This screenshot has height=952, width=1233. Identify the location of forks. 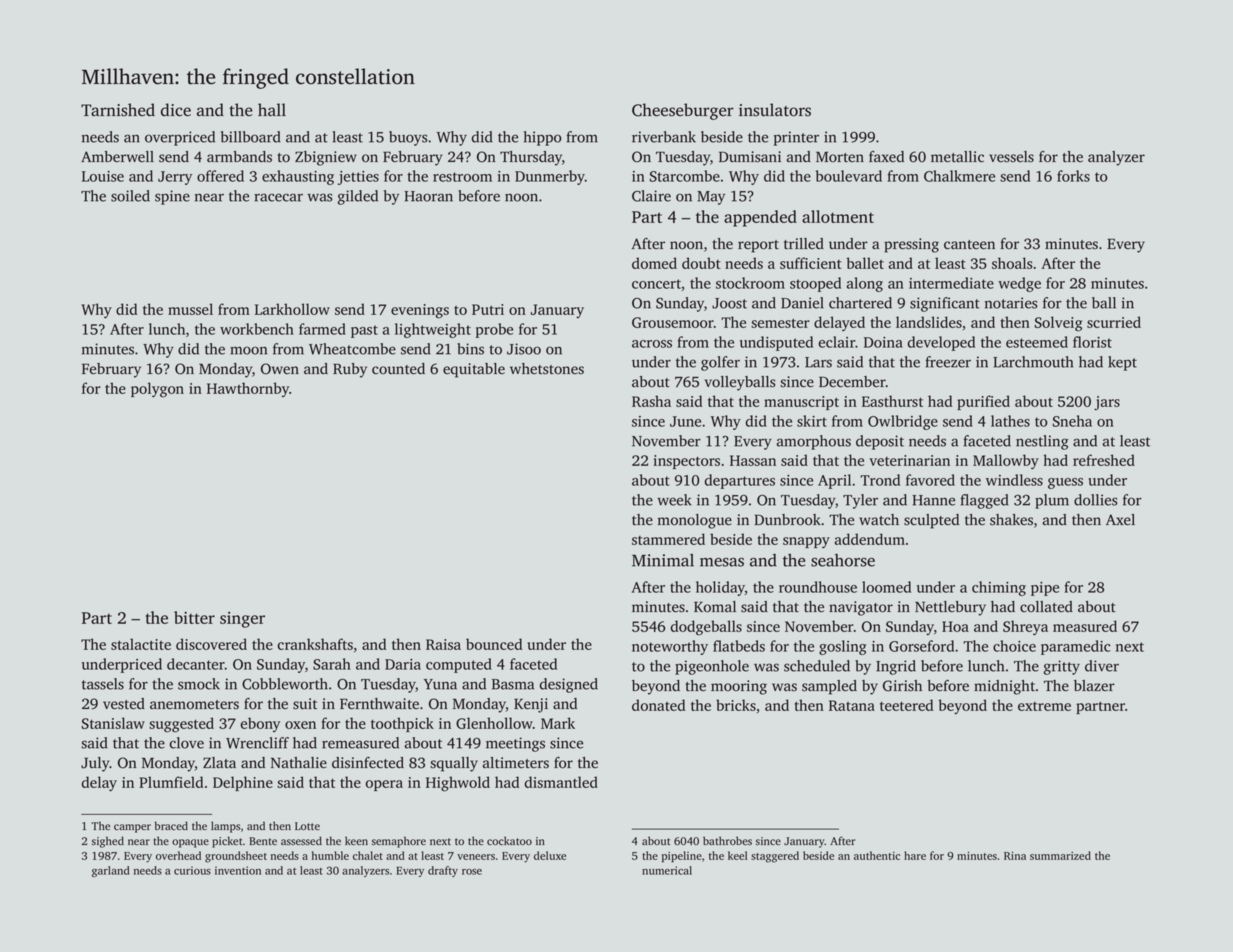
(1073, 176).
